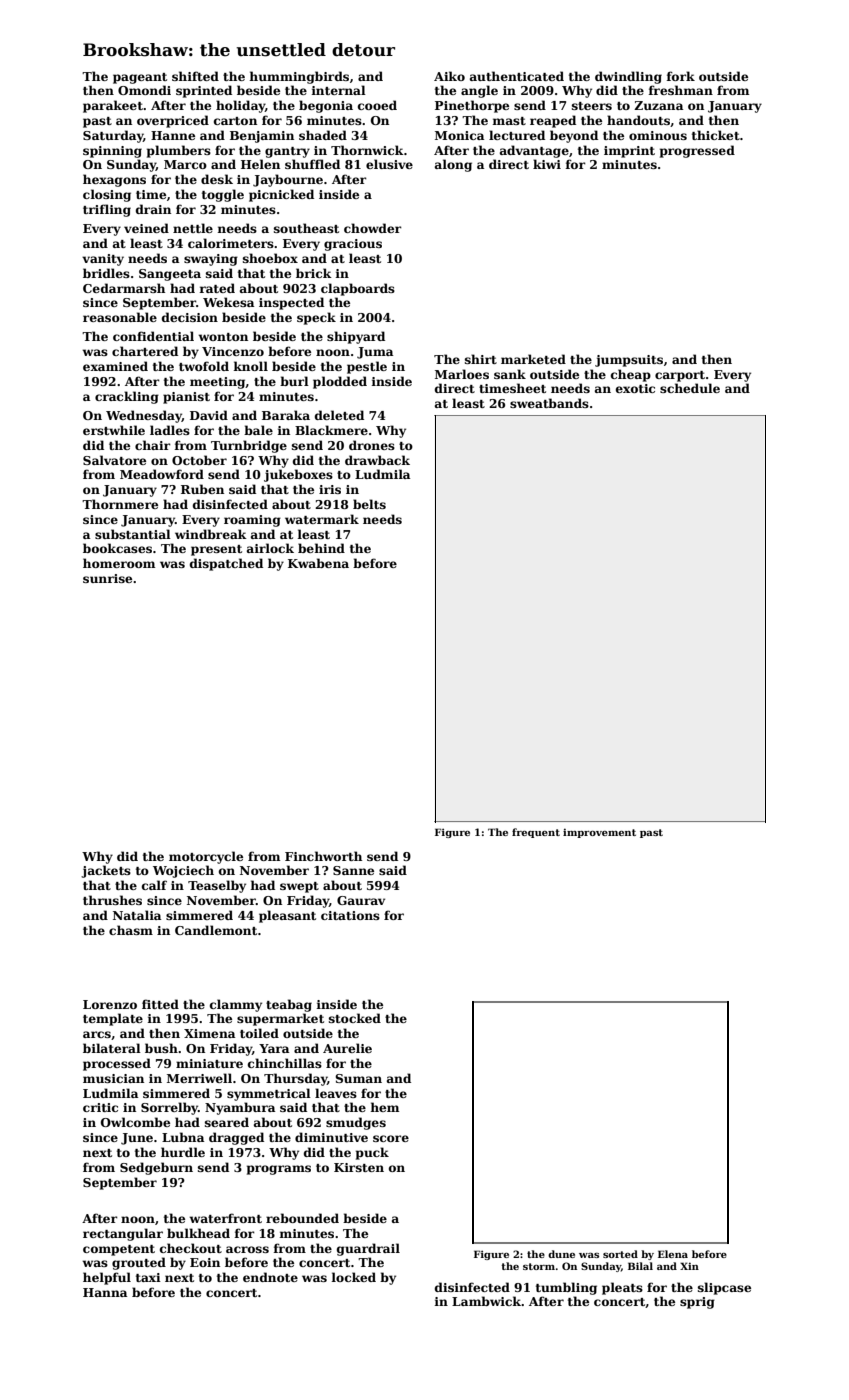 The height and width of the screenshot is (1400, 849). Describe the element at coordinates (140, 78) in the screenshot. I see `pageant` at that location.
